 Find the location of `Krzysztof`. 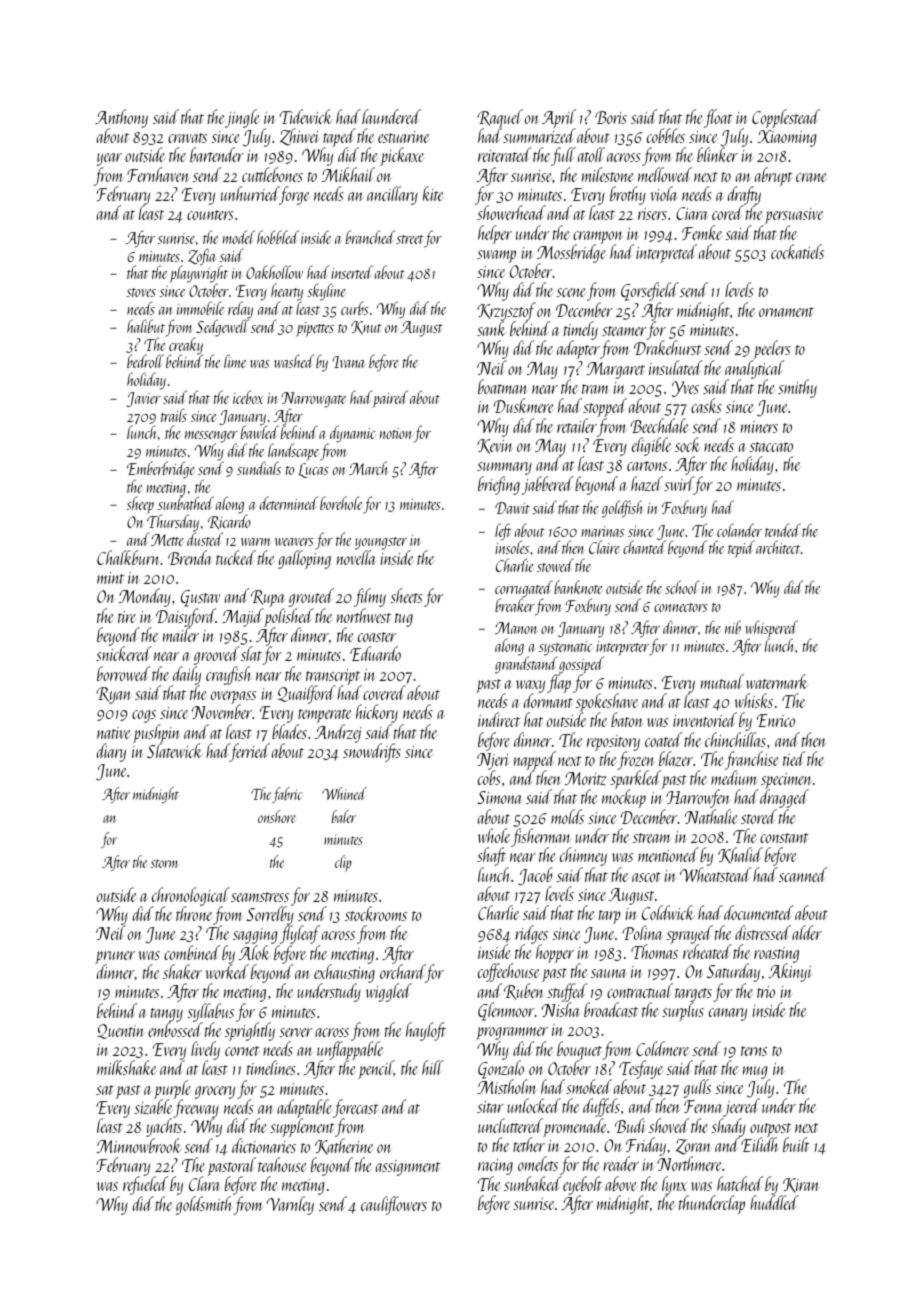

Krzysztof is located at coordinates (506, 311).
